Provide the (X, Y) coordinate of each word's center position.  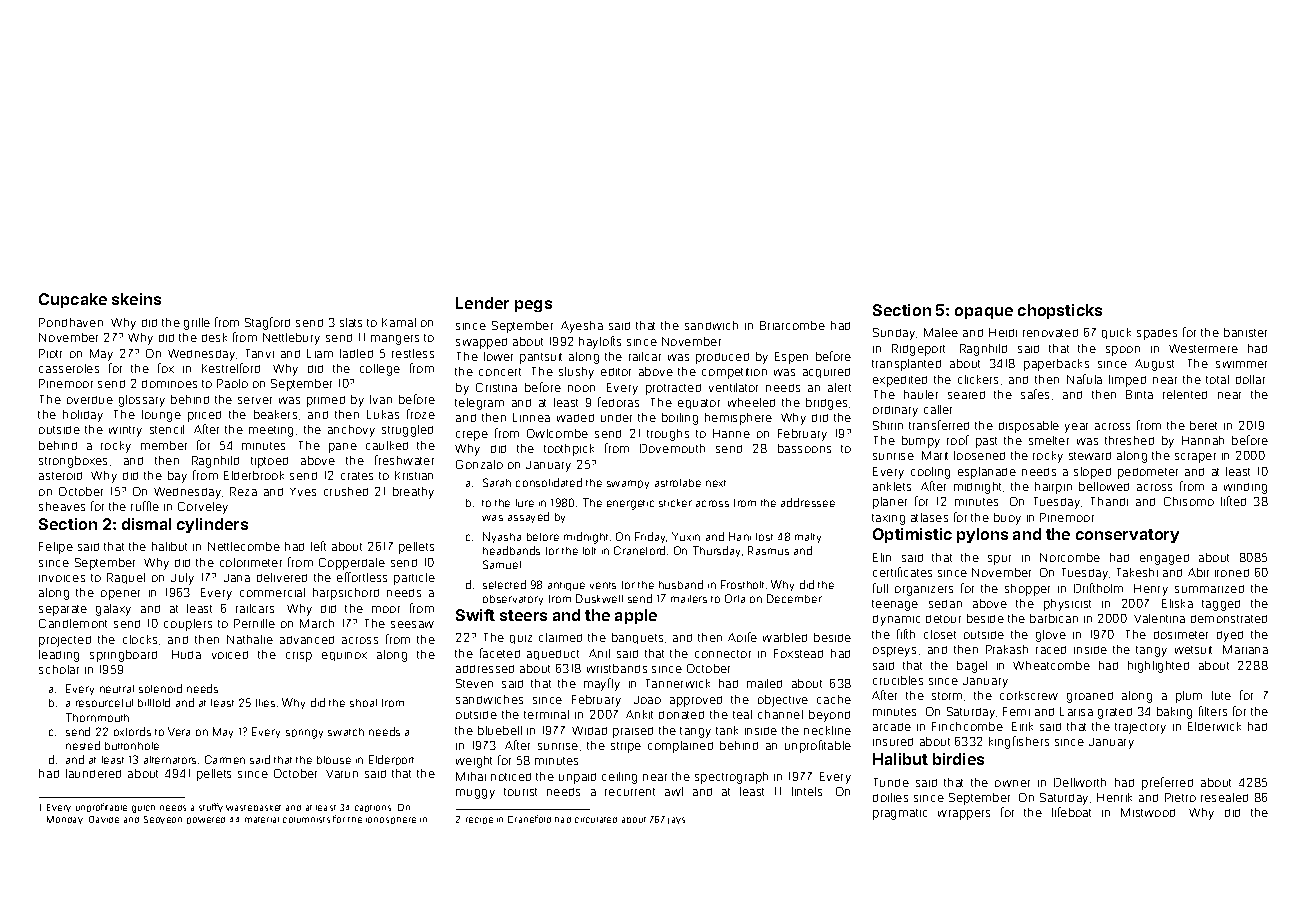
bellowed (1104, 486)
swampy (628, 484)
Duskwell (599, 598)
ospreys (894, 652)
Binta (1139, 394)
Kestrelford (231, 368)
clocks (140, 639)
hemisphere (738, 419)
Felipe (56, 548)
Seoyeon (163, 820)
